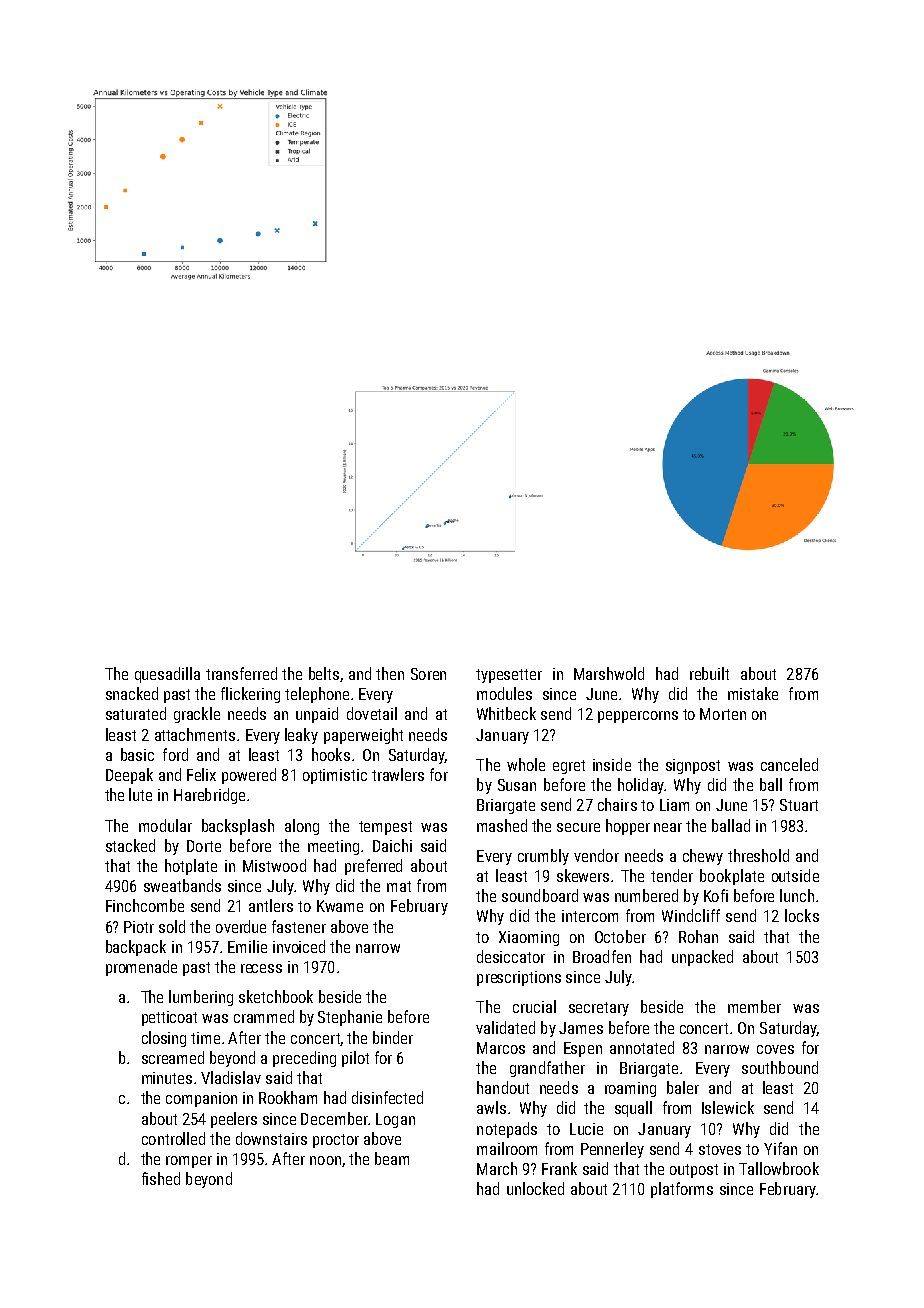 The width and height of the image is (924, 1308). Describe the element at coordinates (578, 827) in the image. I see `secure` at that location.
